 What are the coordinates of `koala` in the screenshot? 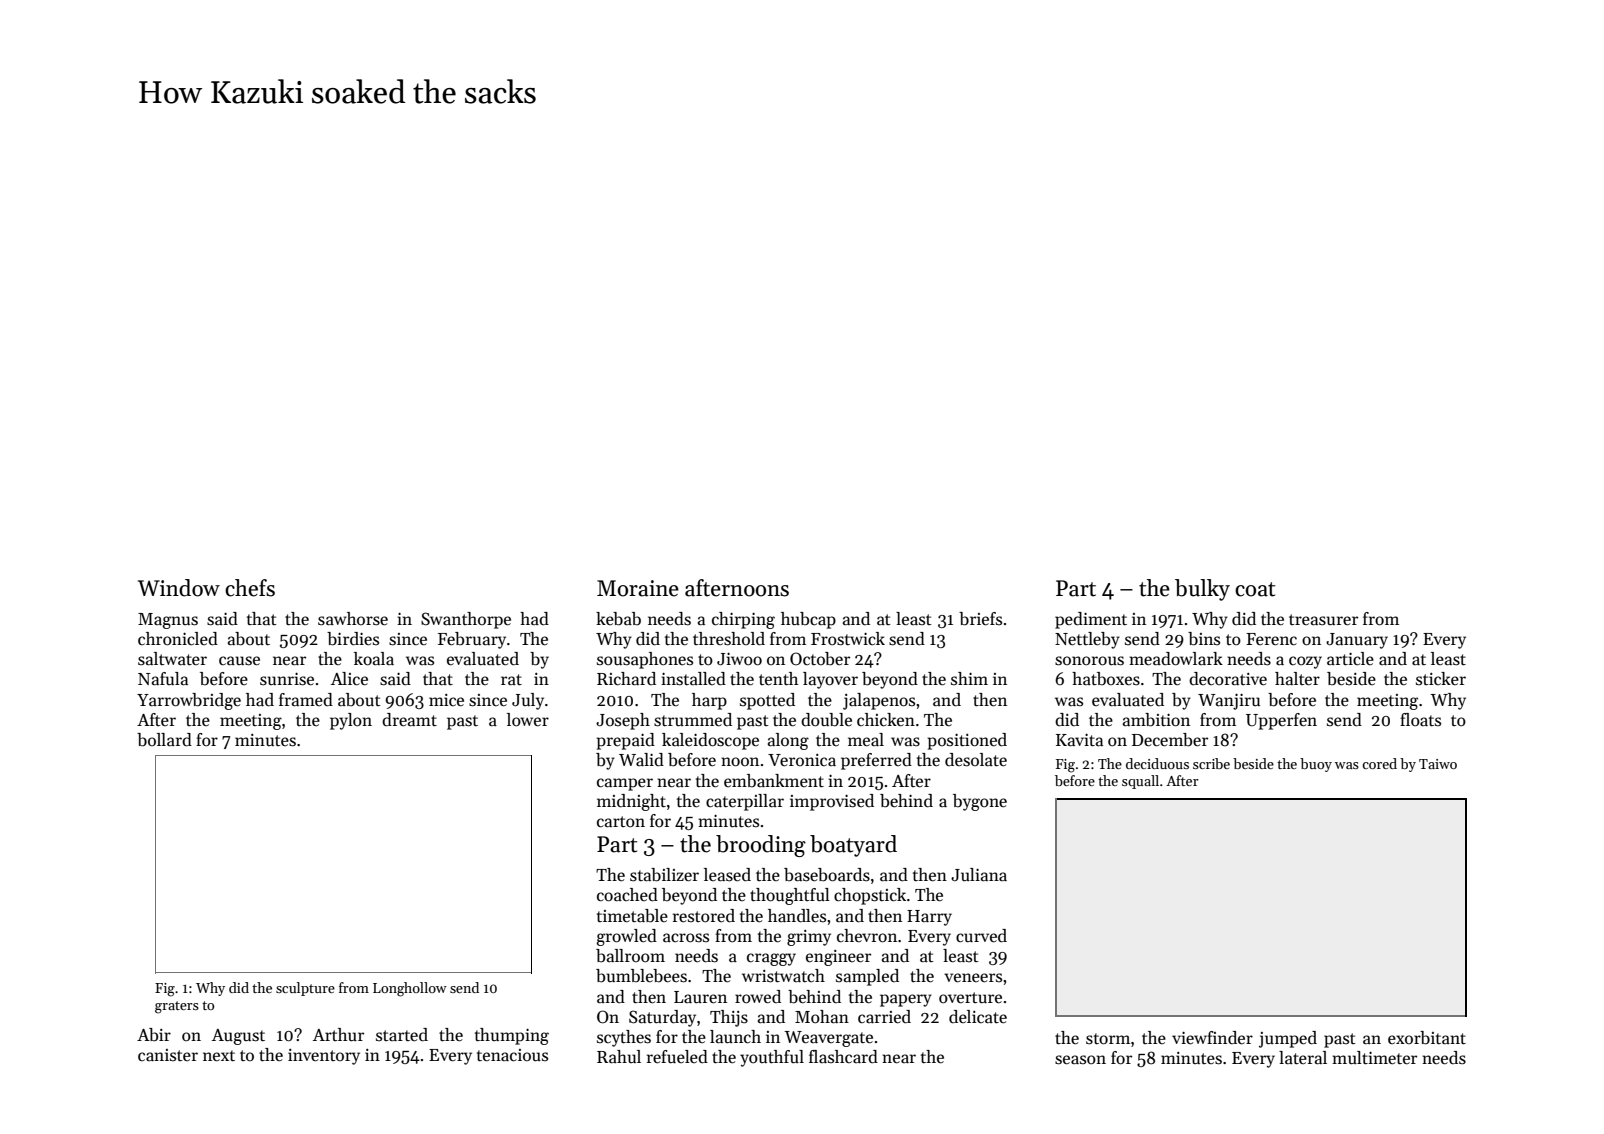 It's located at (374, 659).
